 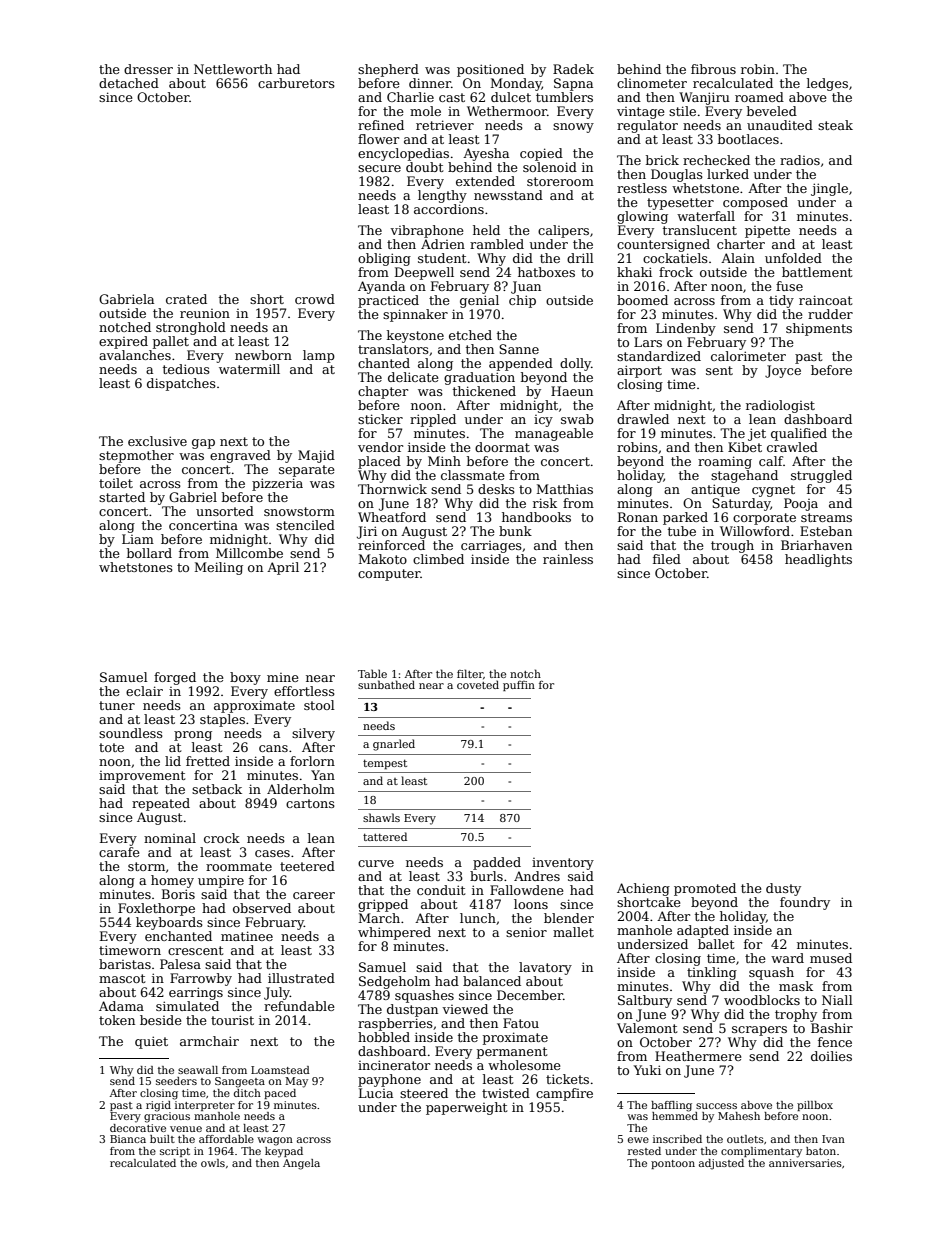 I want to click on watermill, so click(x=249, y=369).
